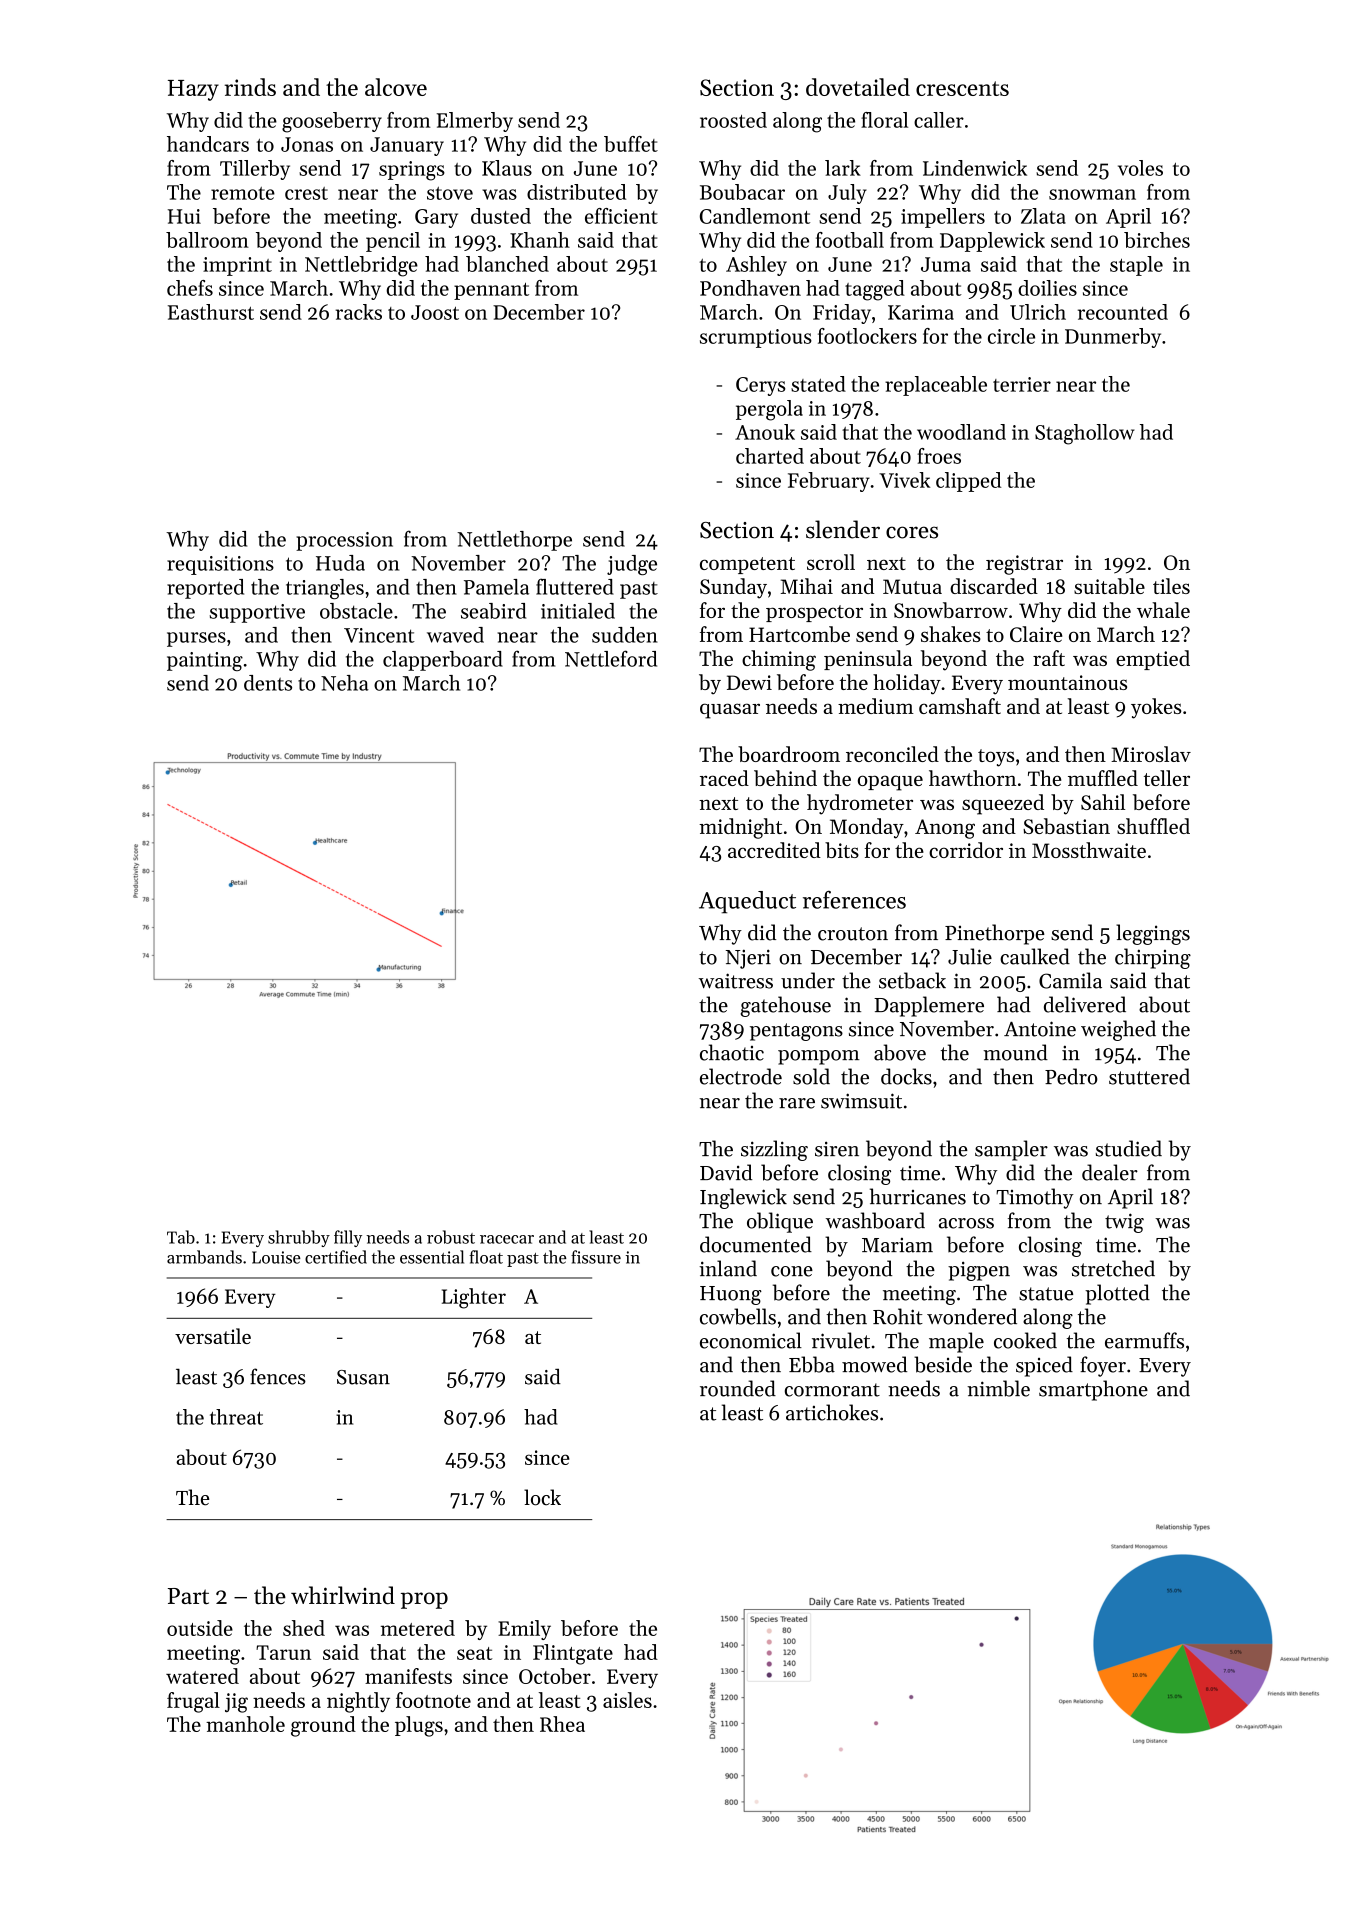 The width and height of the image is (1357, 1919). I want to click on ground, so click(323, 1726).
